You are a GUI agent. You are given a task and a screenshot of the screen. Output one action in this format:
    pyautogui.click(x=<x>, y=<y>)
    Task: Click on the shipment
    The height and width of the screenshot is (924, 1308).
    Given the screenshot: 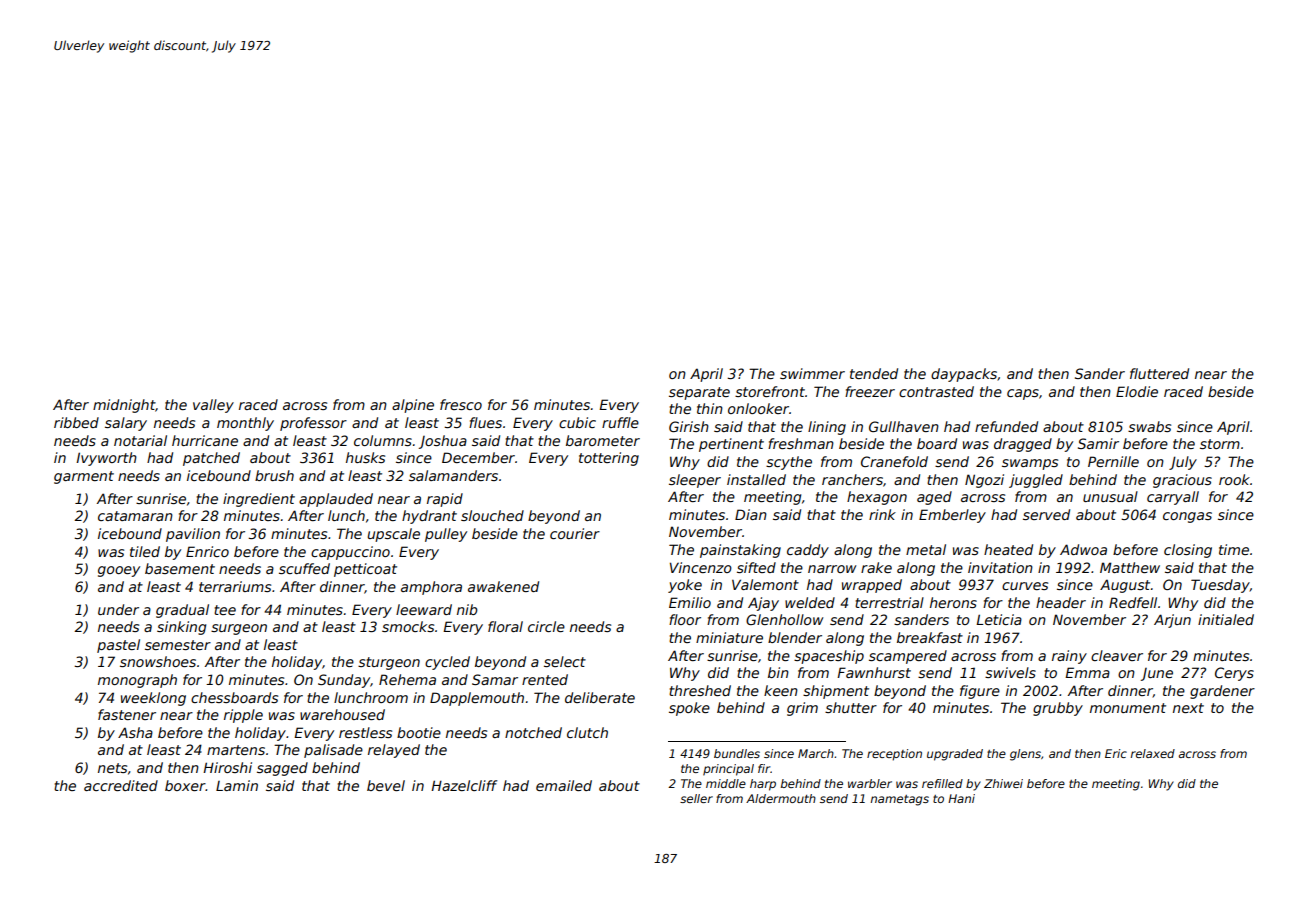 What is the action you would take?
    pyautogui.click(x=836, y=692)
